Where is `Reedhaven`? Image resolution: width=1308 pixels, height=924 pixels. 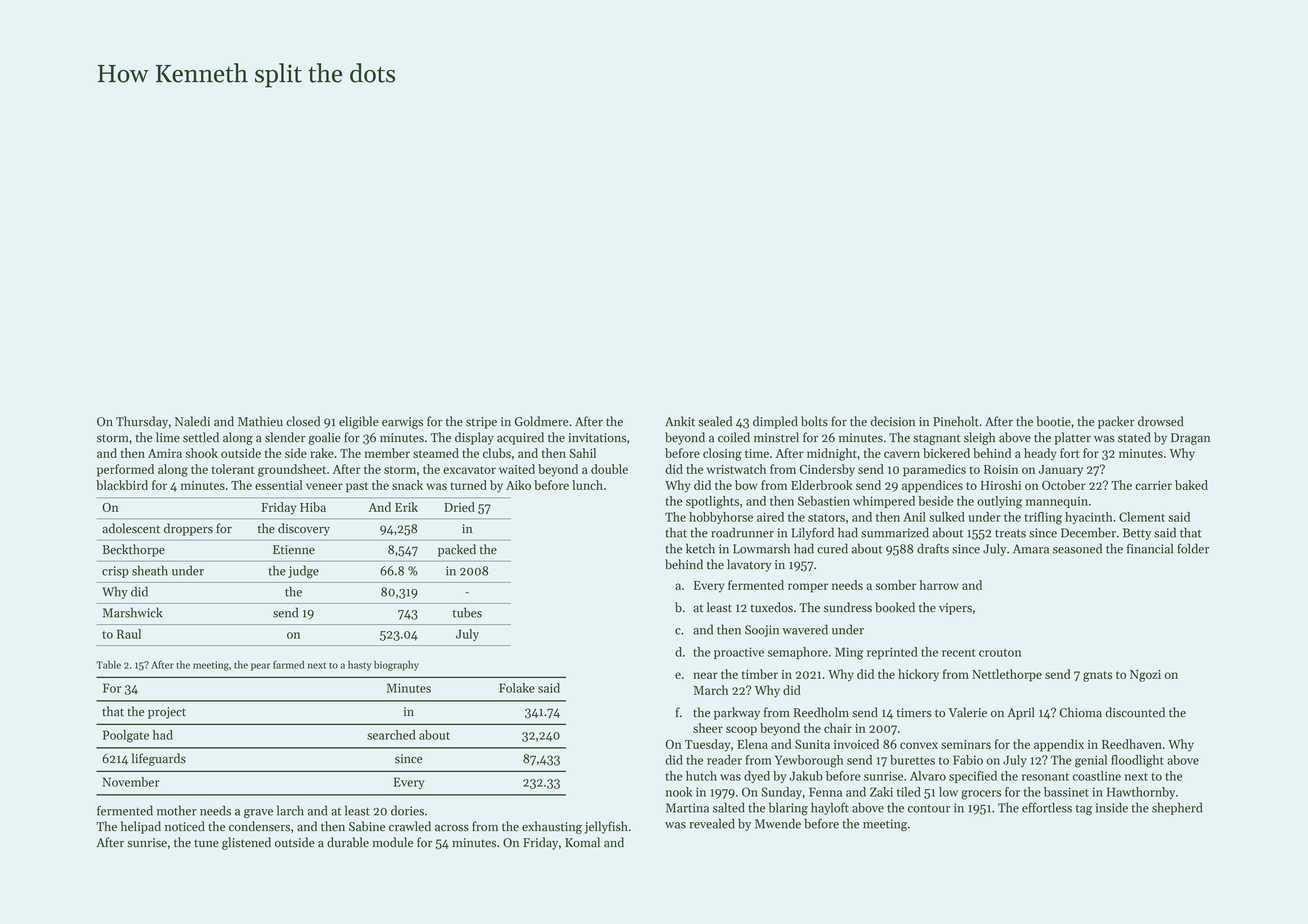
Reedhaven is located at coordinates (1132, 744).
